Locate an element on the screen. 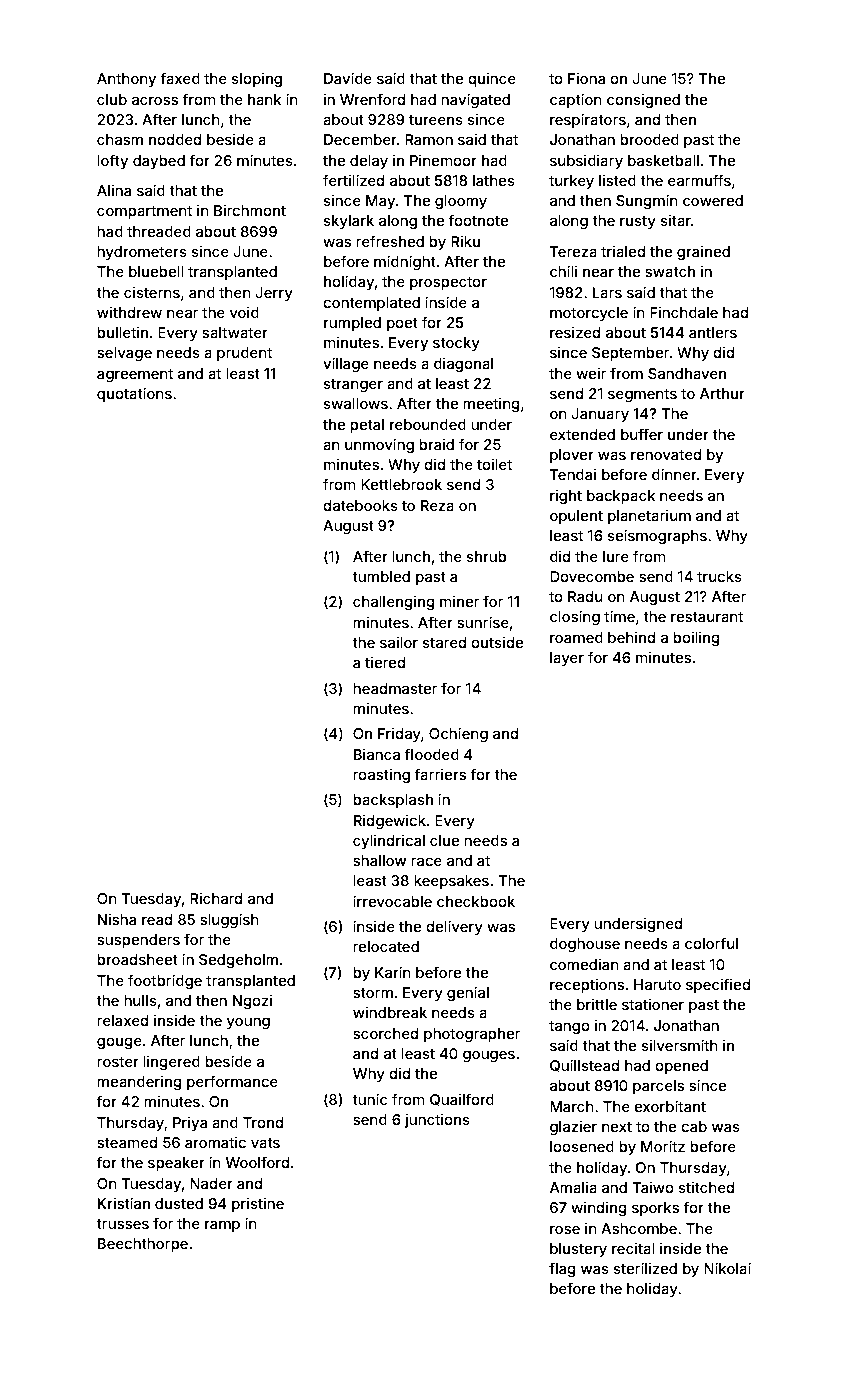 The image size is (849, 1400). March is located at coordinates (572, 1106).
